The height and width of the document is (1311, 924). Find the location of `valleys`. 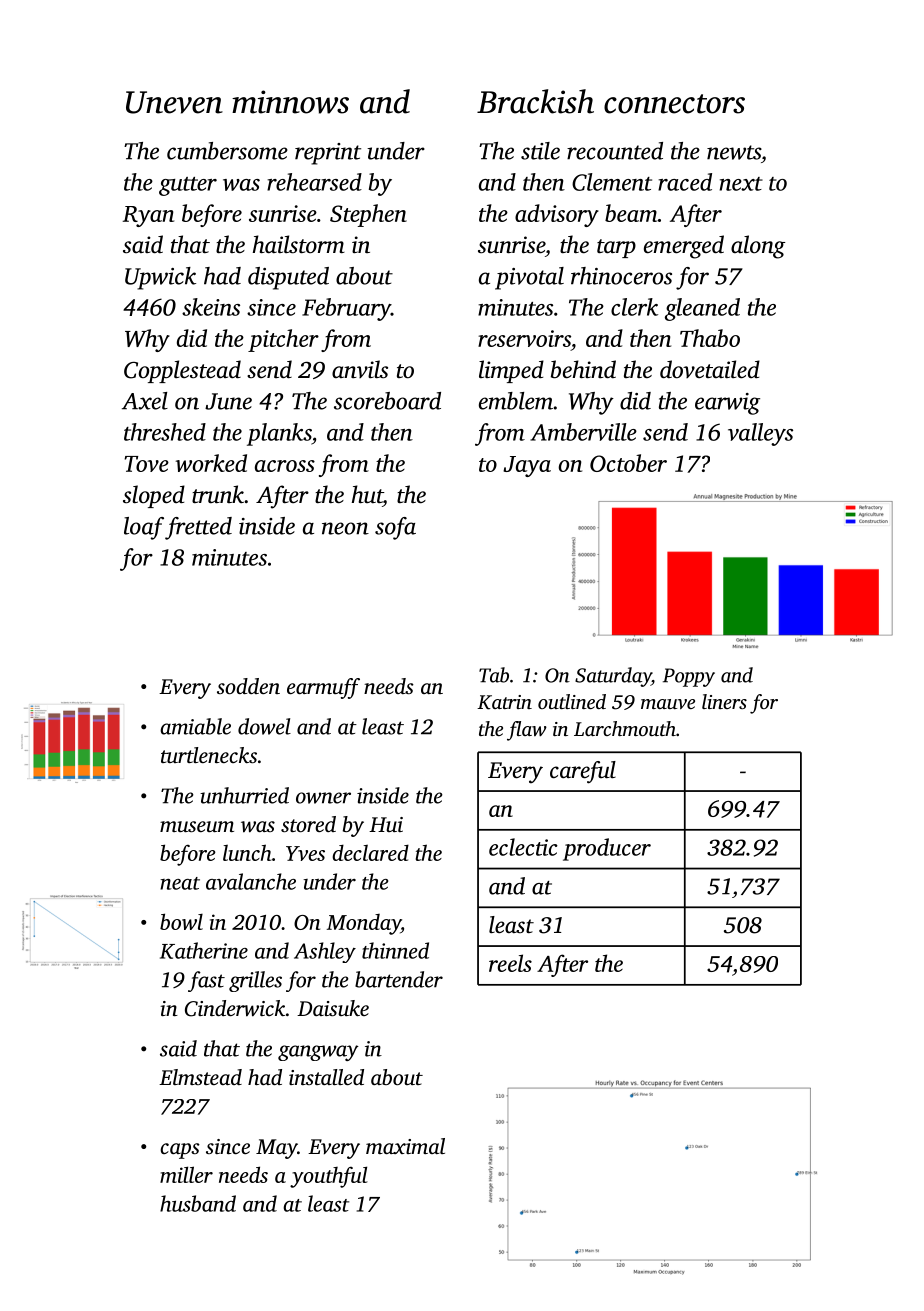

valleys is located at coordinates (760, 434).
